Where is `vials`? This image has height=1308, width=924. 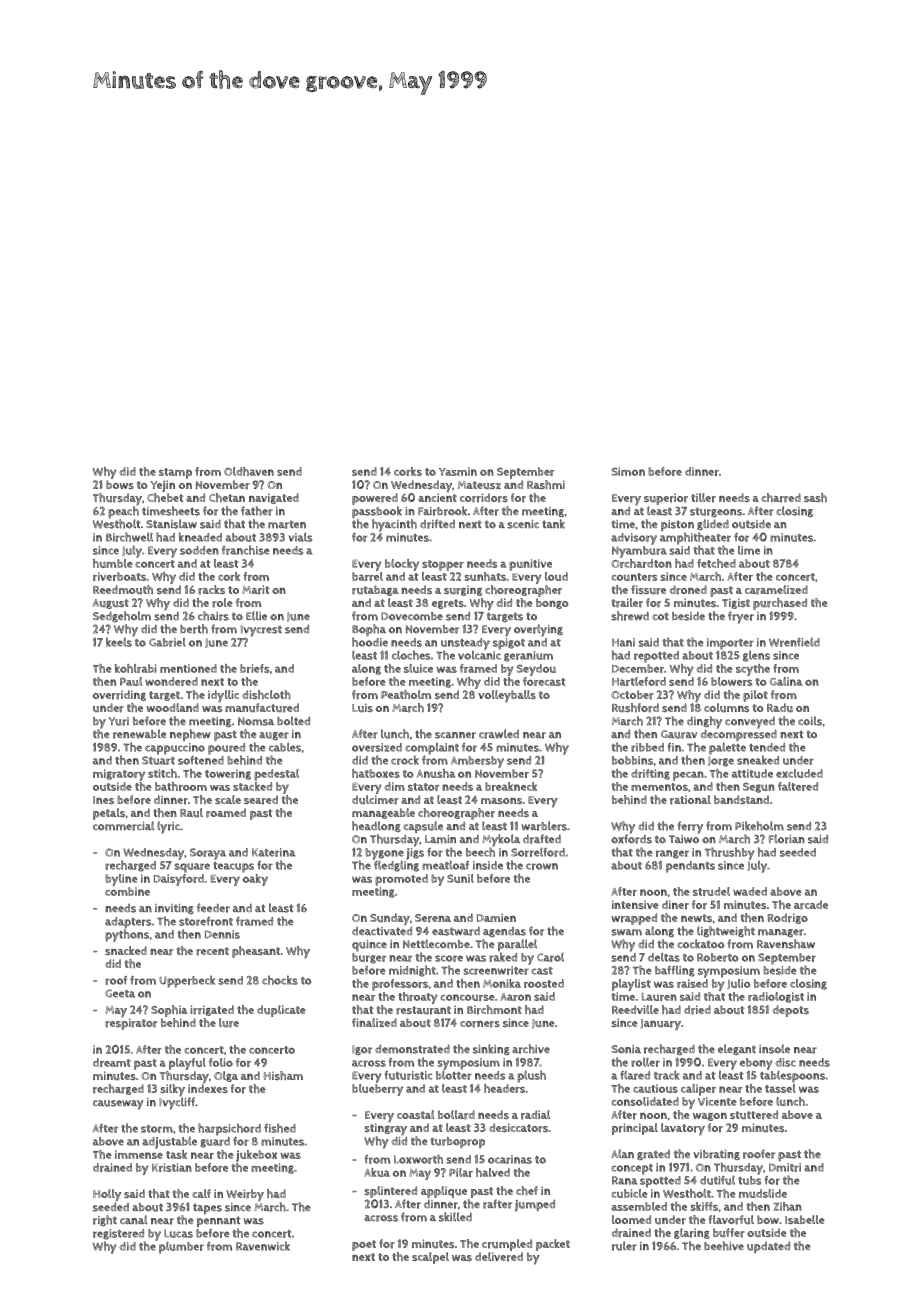
vials is located at coordinates (300, 537).
